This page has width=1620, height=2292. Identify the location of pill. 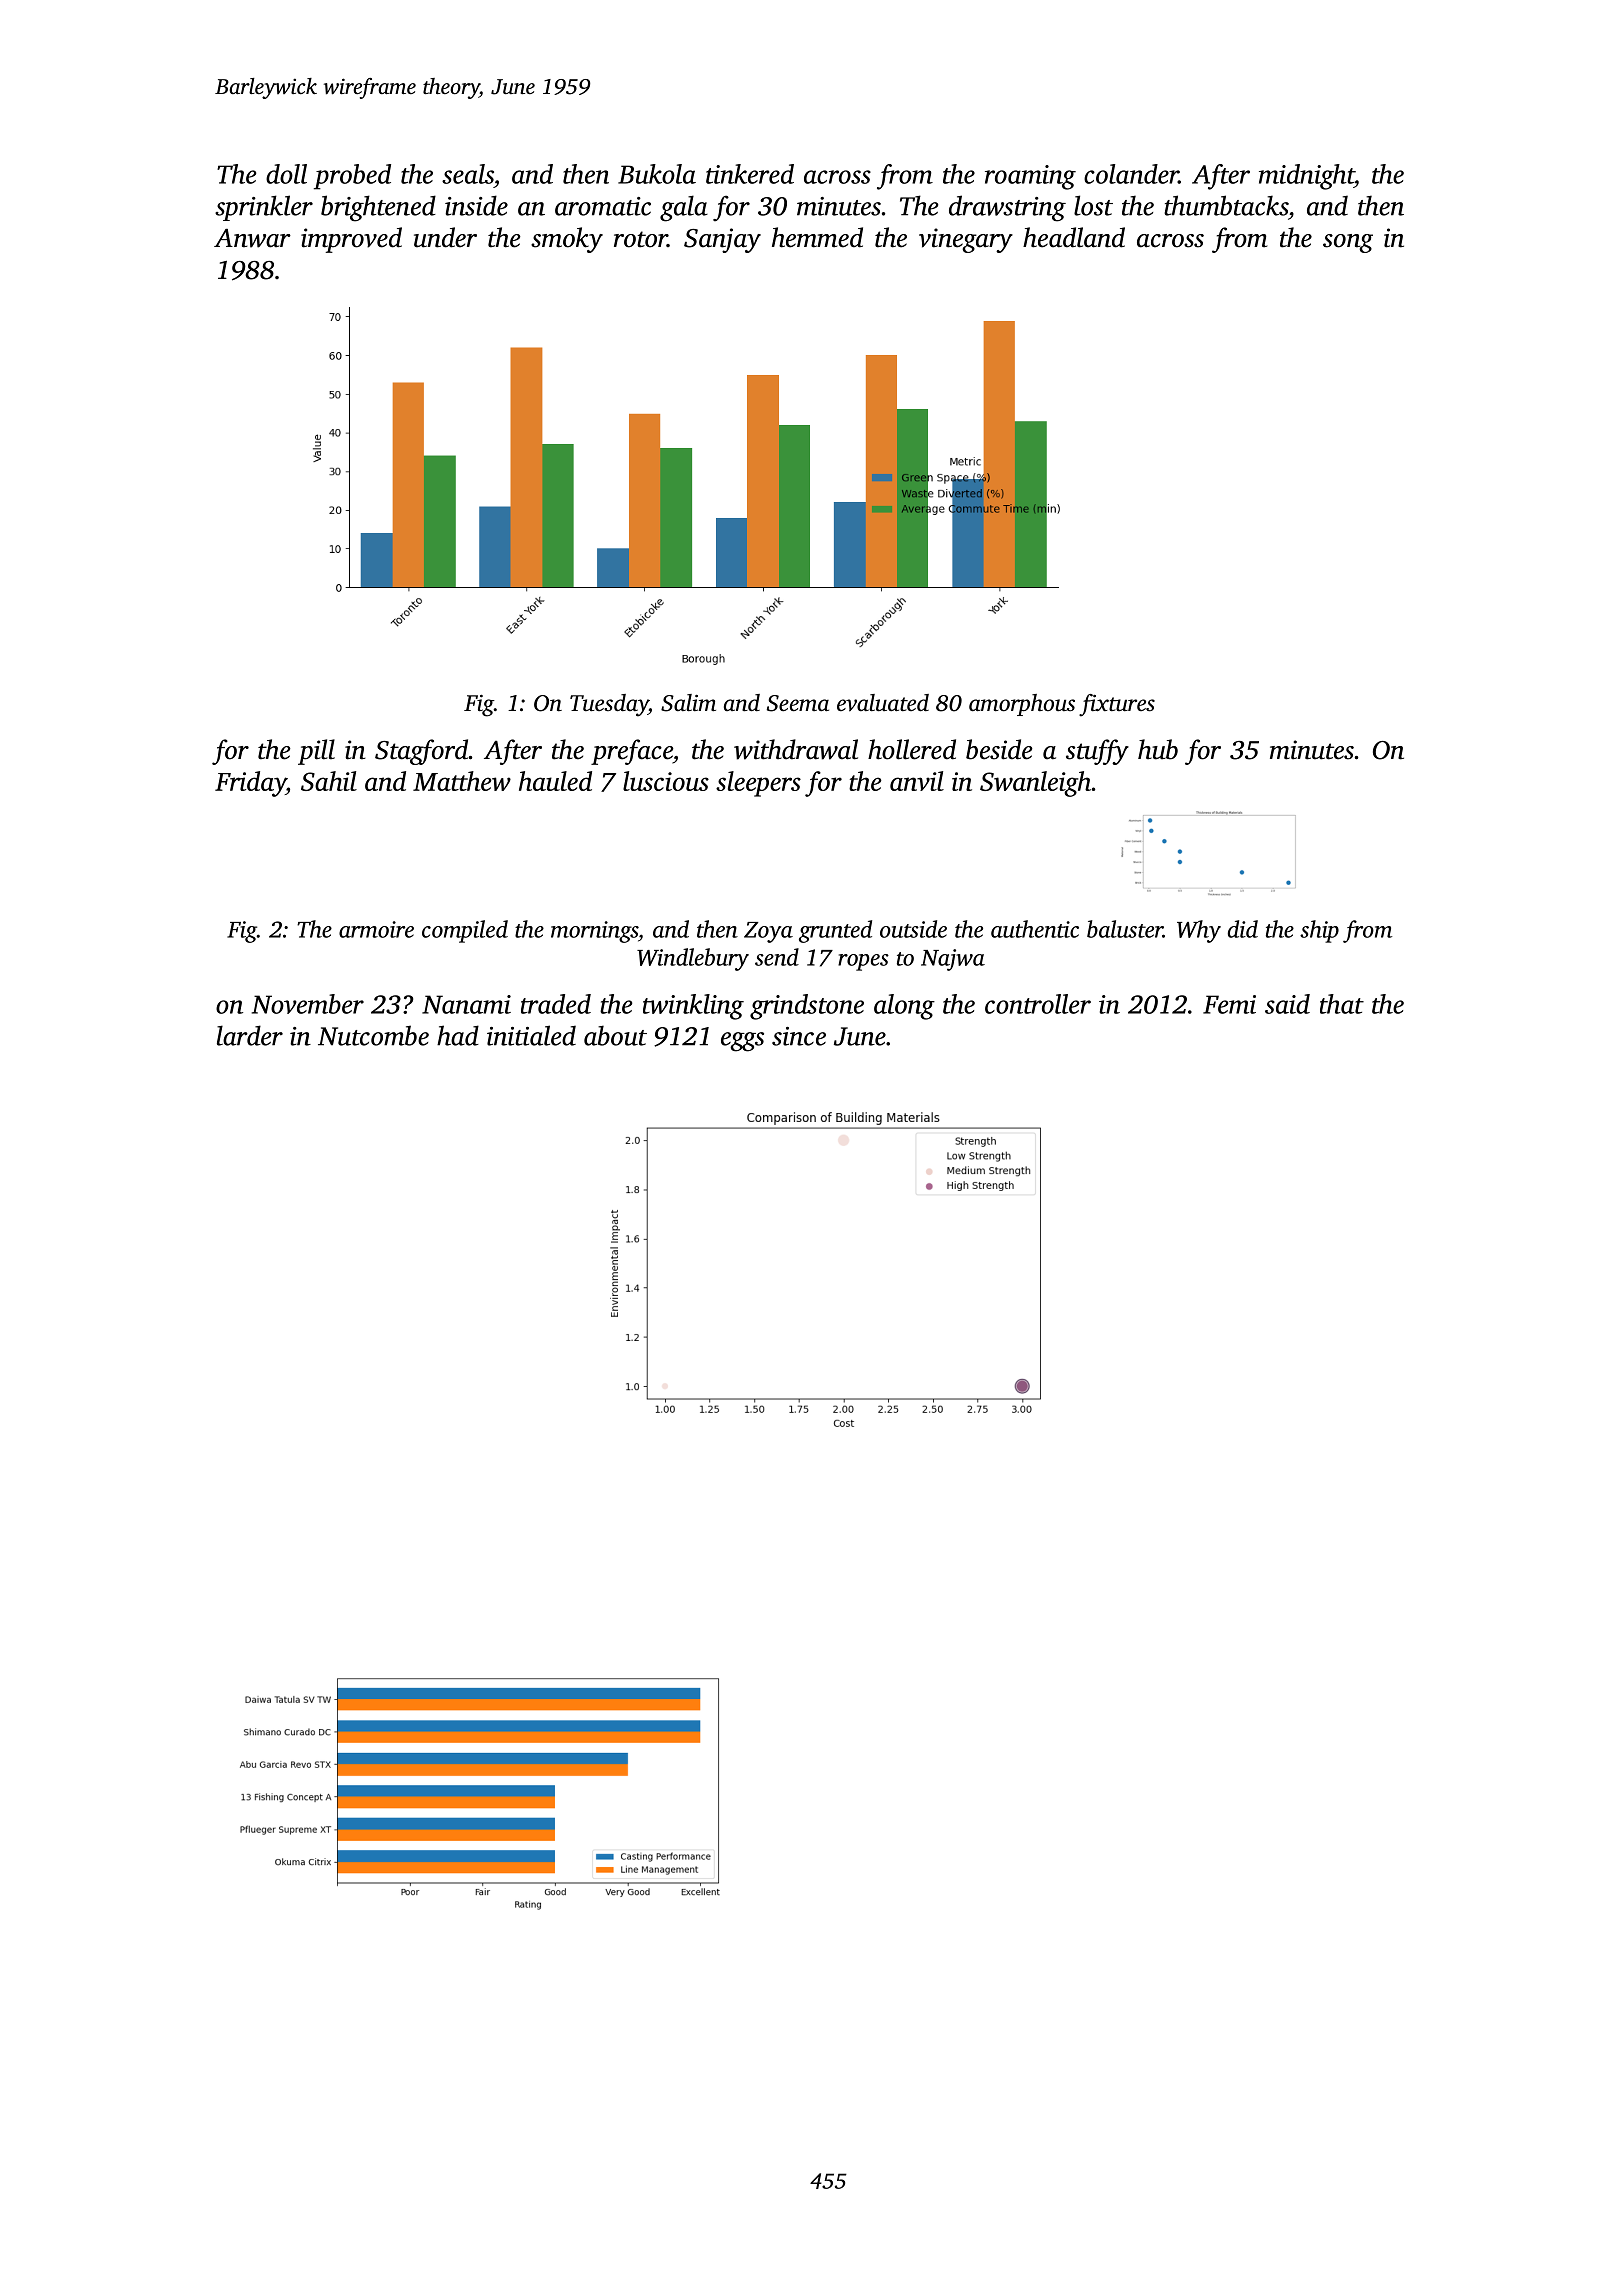
(316, 752).
